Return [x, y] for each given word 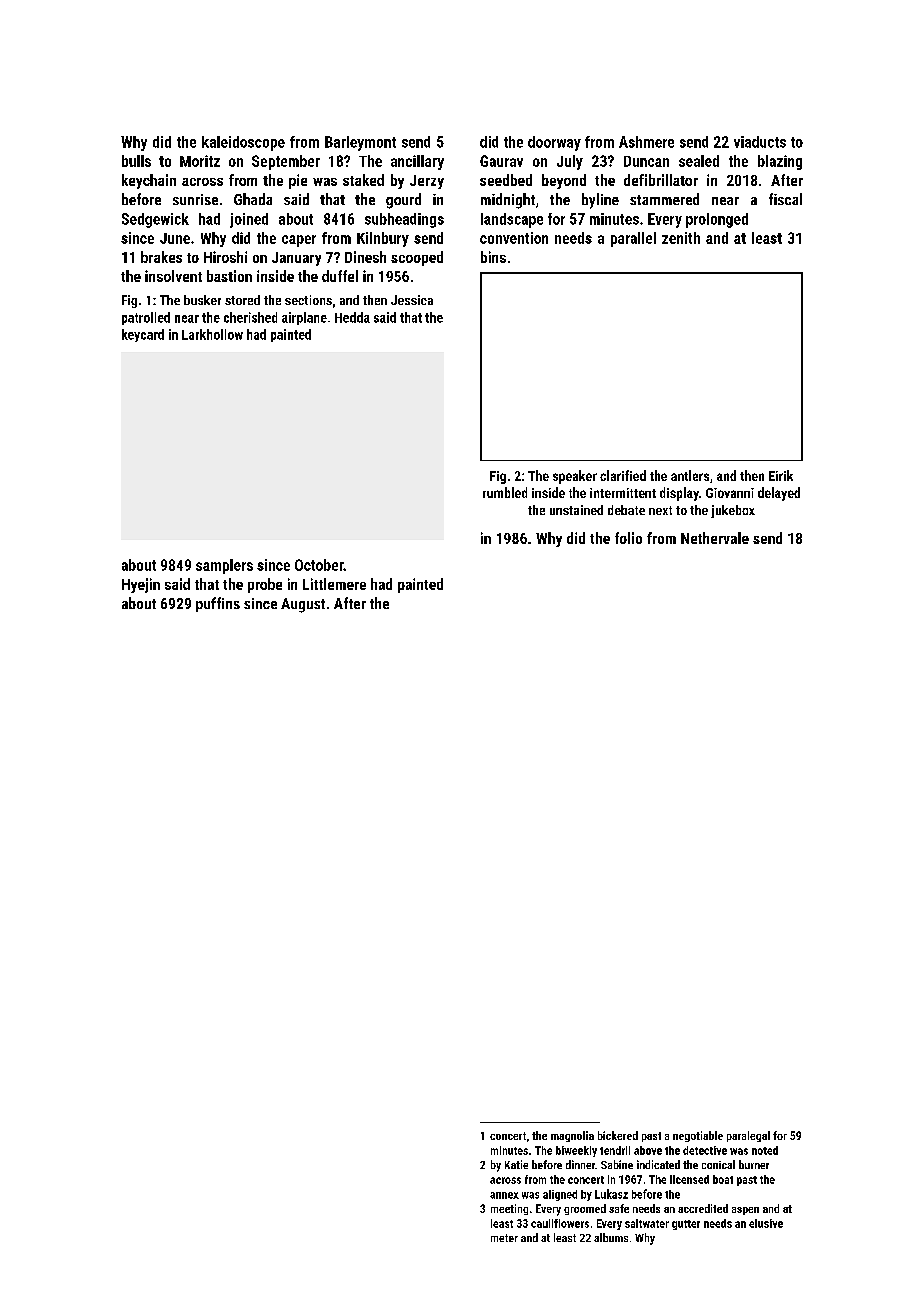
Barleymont [360, 143]
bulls [136, 161]
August [303, 605]
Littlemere [334, 584]
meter [504, 1238]
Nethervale [715, 538]
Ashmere [646, 142]
